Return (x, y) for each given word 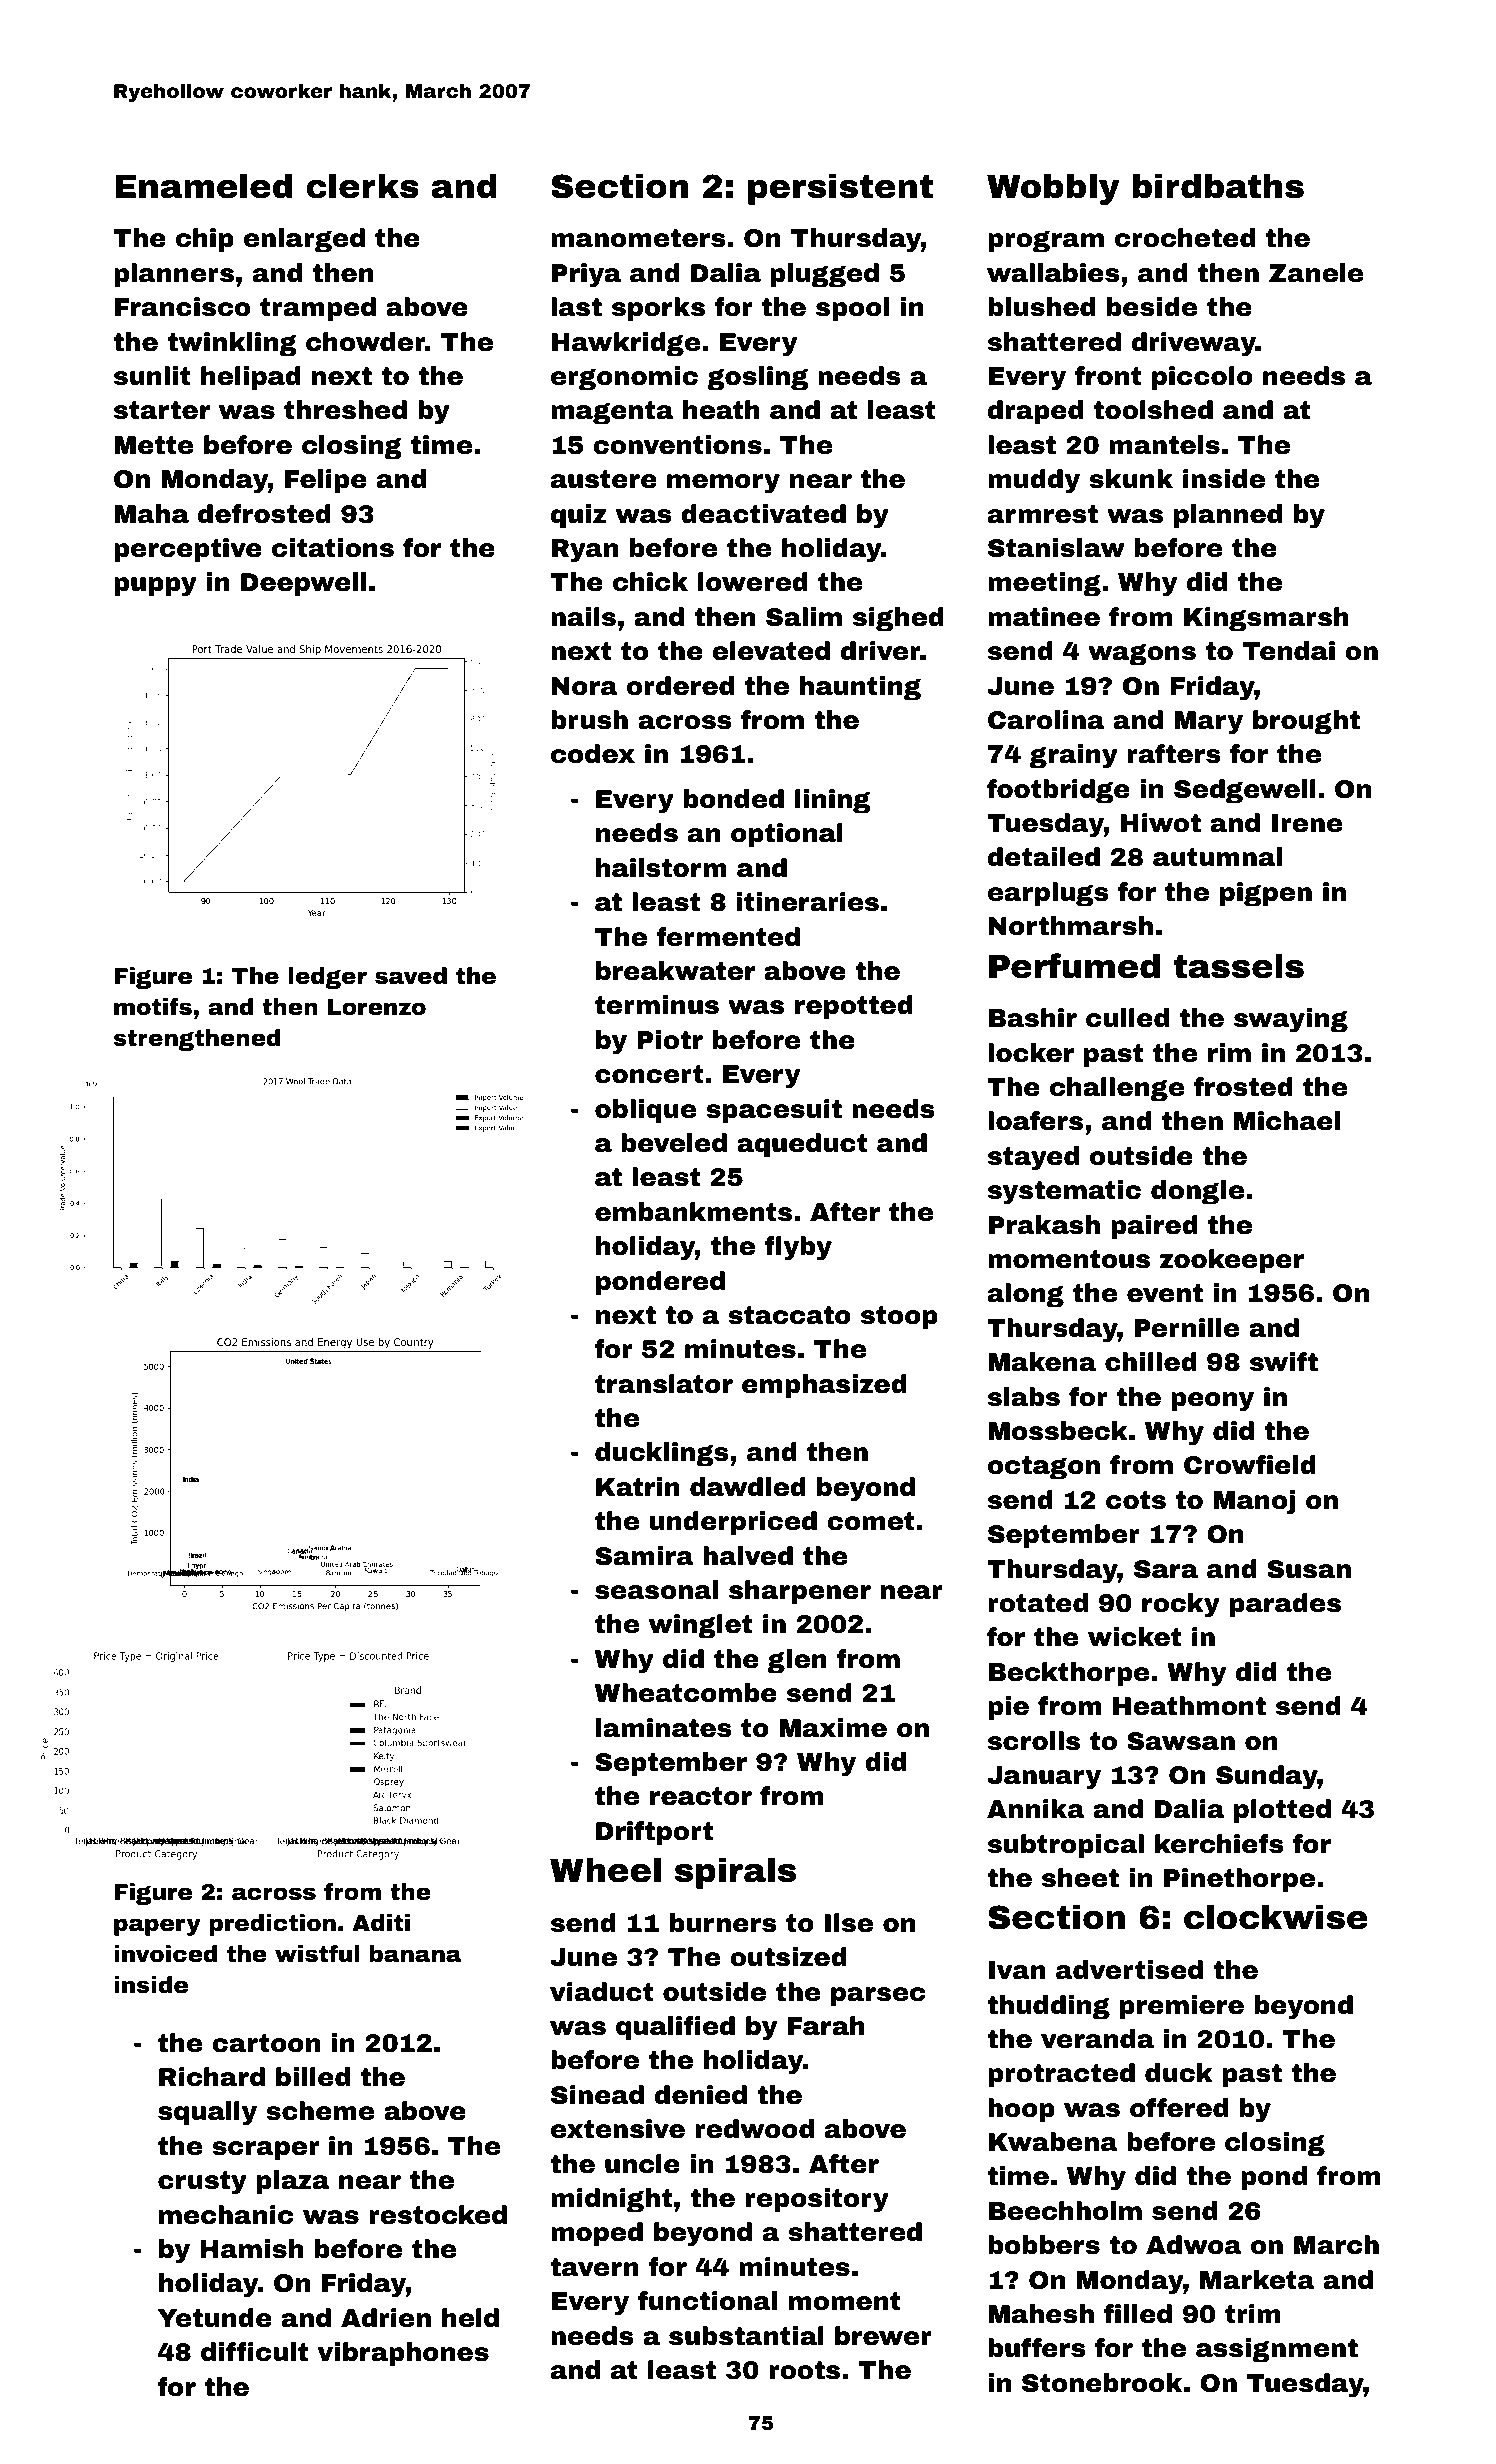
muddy (1034, 481)
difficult (254, 2352)
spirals (735, 1873)
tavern (594, 2267)
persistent (840, 189)
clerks (362, 186)
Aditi (381, 1923)
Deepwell (303, 584)
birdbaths (1218, 186)
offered (1179, 2108)
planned (1228, 516)
